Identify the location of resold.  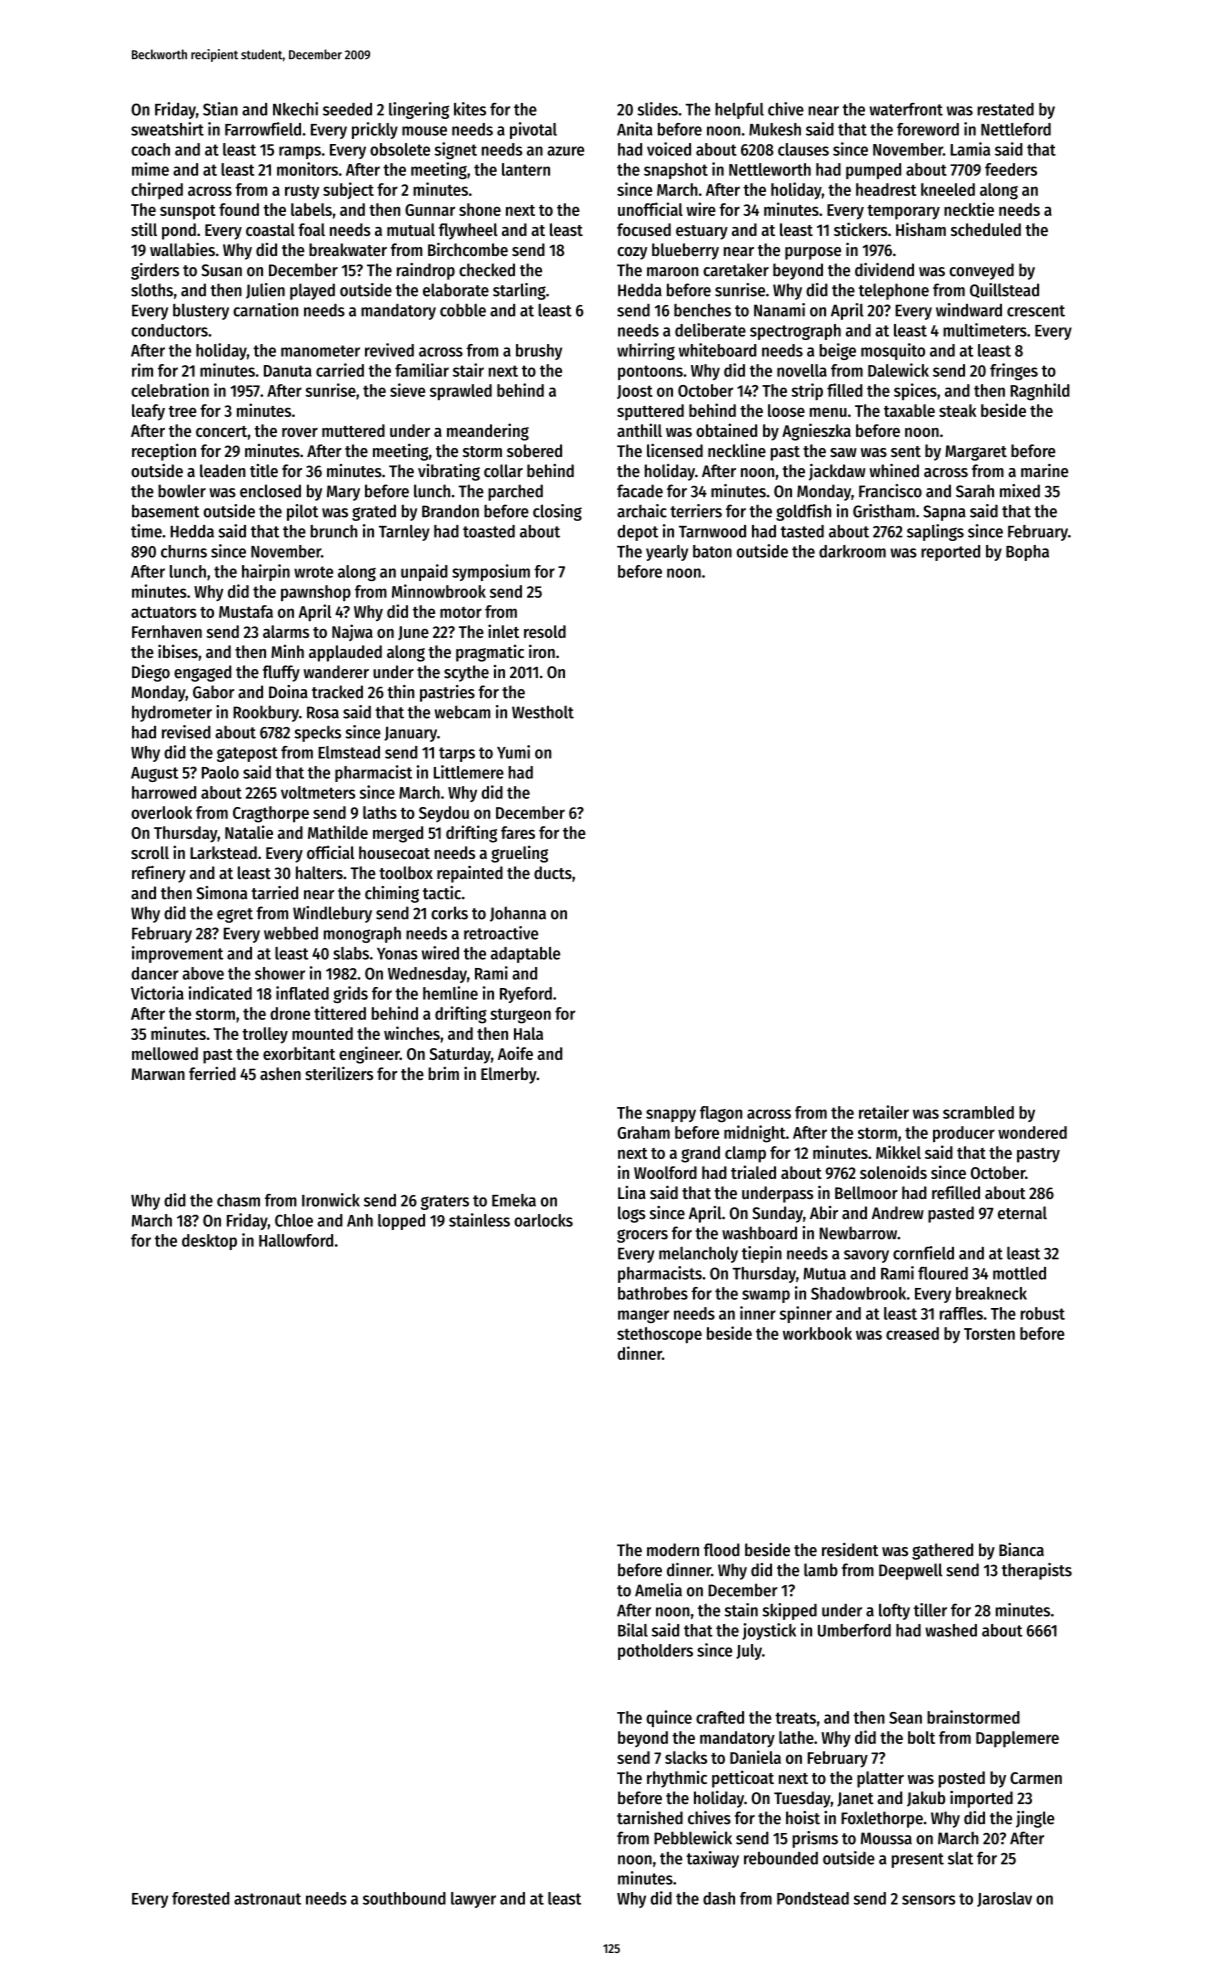
(545, 631).
